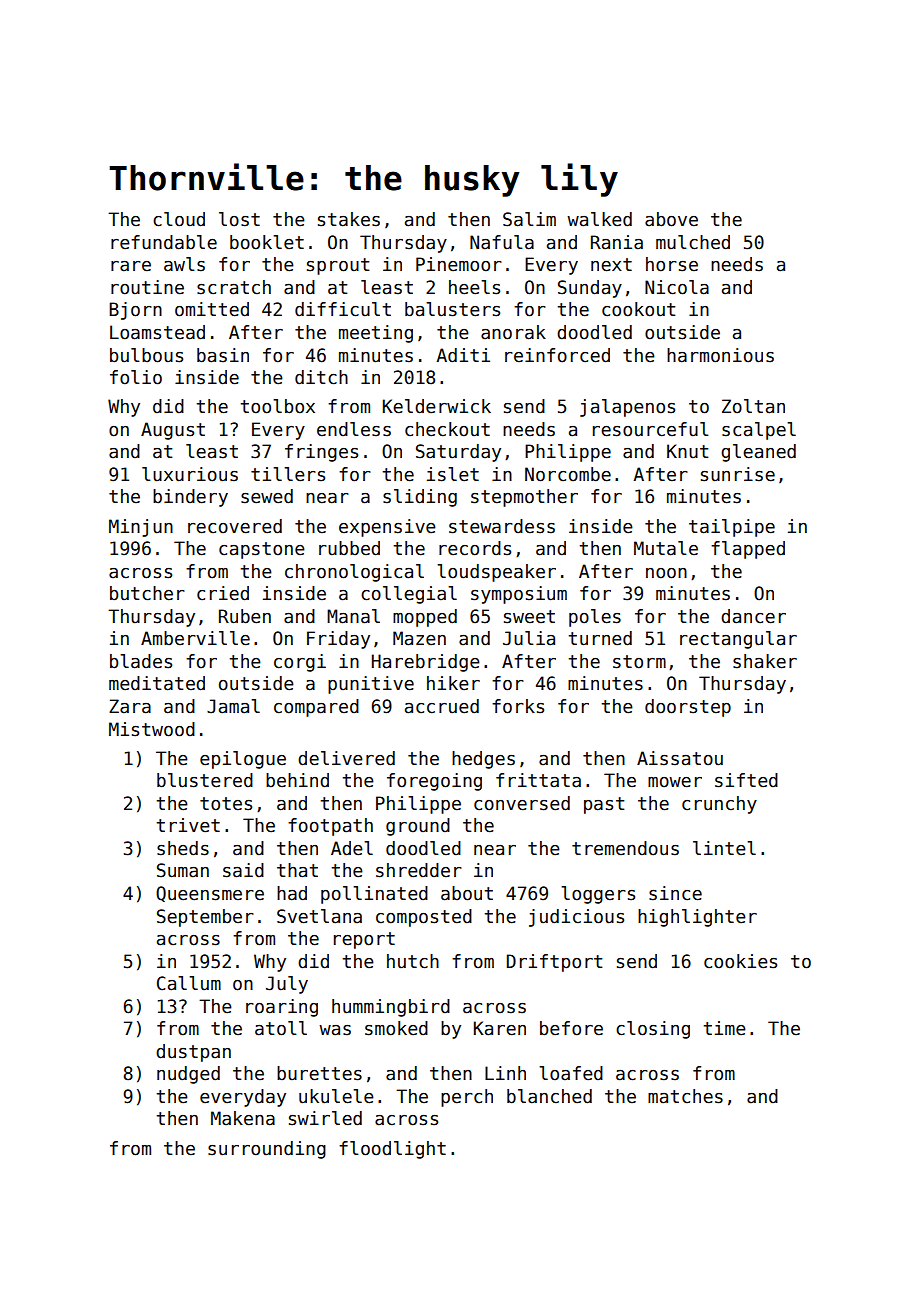 The height and width of the page is (1311, 924). What do you see at coordinates (738, 640) in the page?
I see `rectangular` at bounding box center [738, 640].
